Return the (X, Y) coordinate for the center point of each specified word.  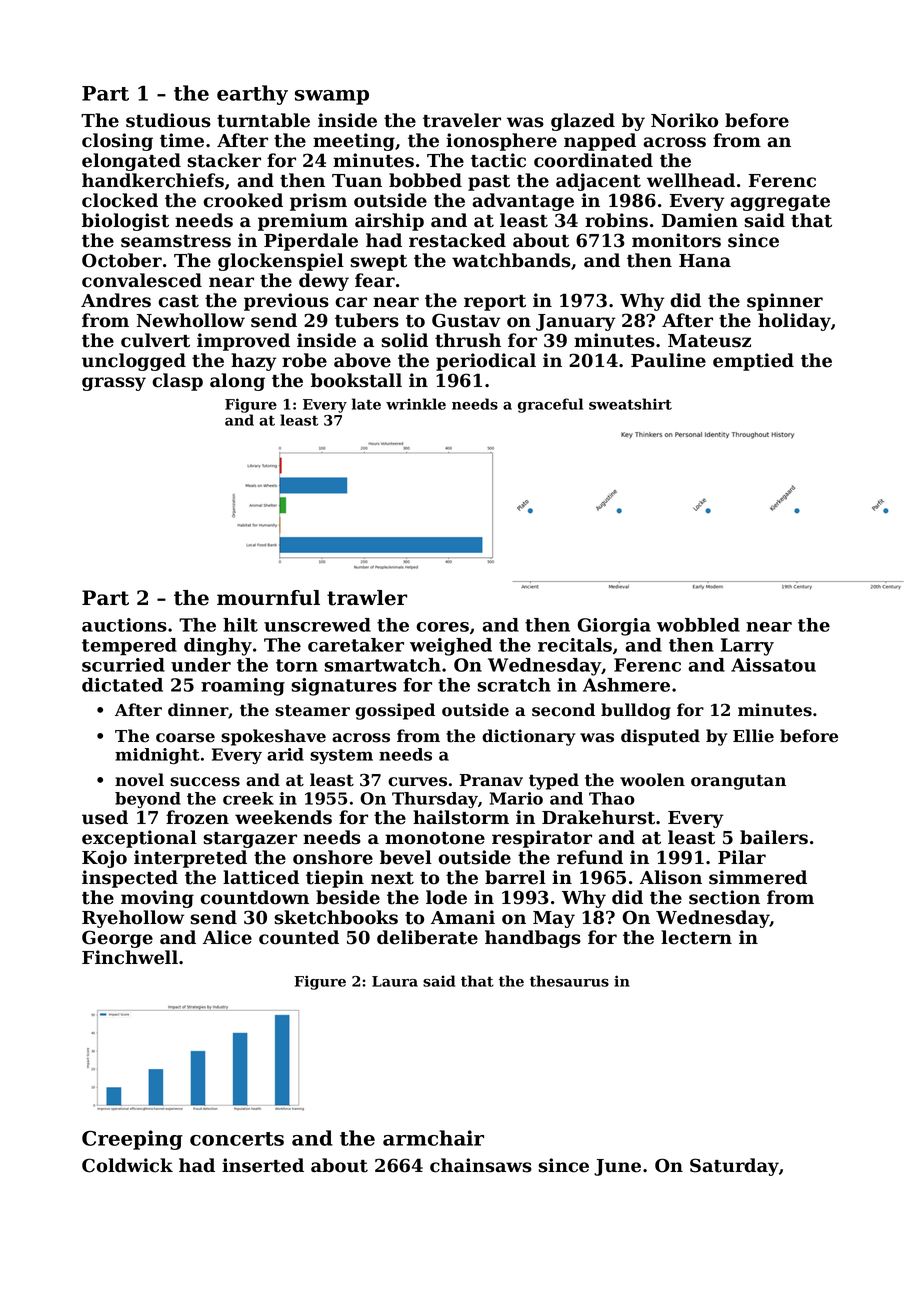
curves (417, 782)
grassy (114, 384)
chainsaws (481, 1165)
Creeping (132, 1140)
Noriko (684, 120)
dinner (198, 710)
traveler (462, 120)
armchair (433, 1138)
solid (404, 340)
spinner (785, 302)
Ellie (753, 736)
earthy (252, 95)
